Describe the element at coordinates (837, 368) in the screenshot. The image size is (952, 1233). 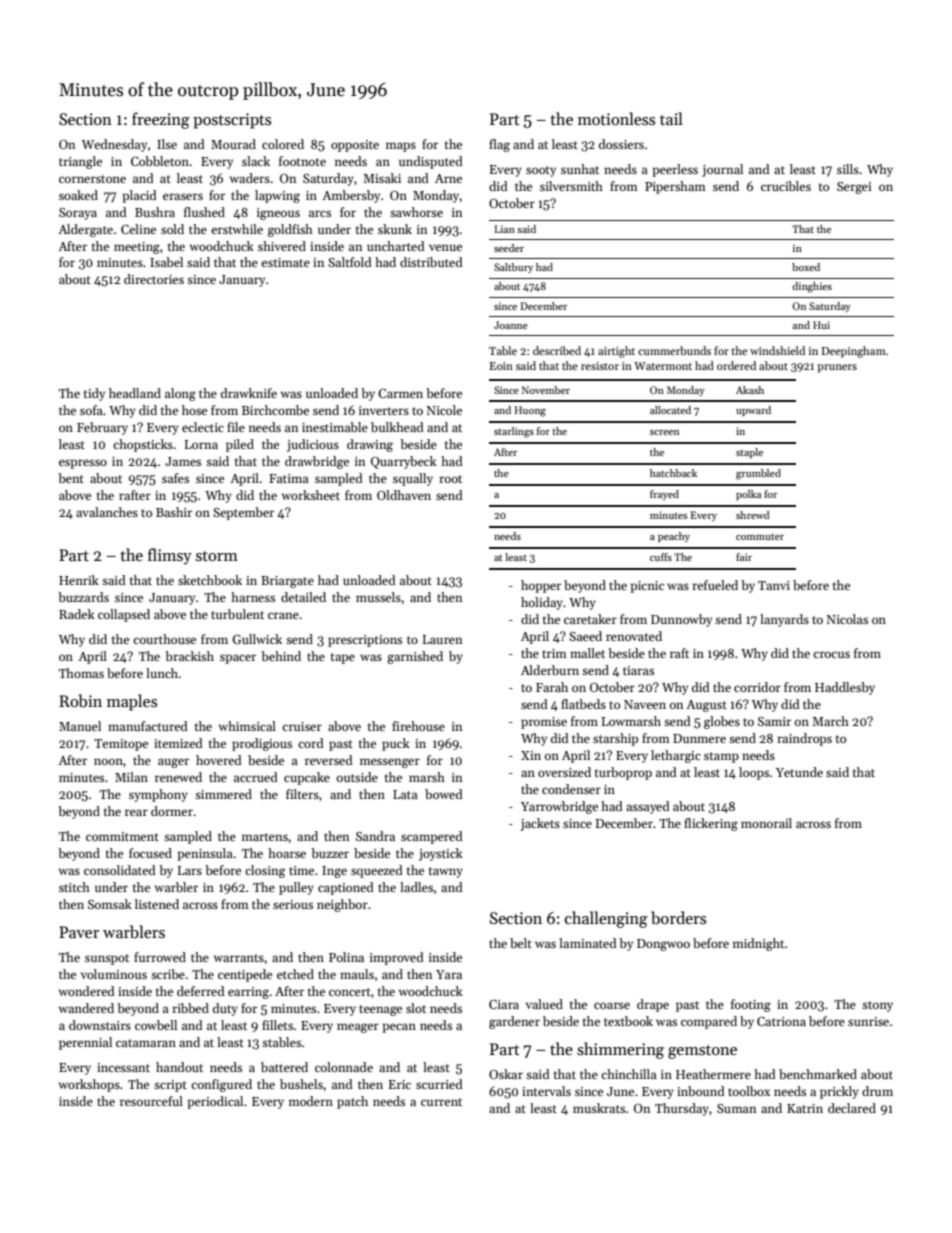
I see `pruners` at that location.
